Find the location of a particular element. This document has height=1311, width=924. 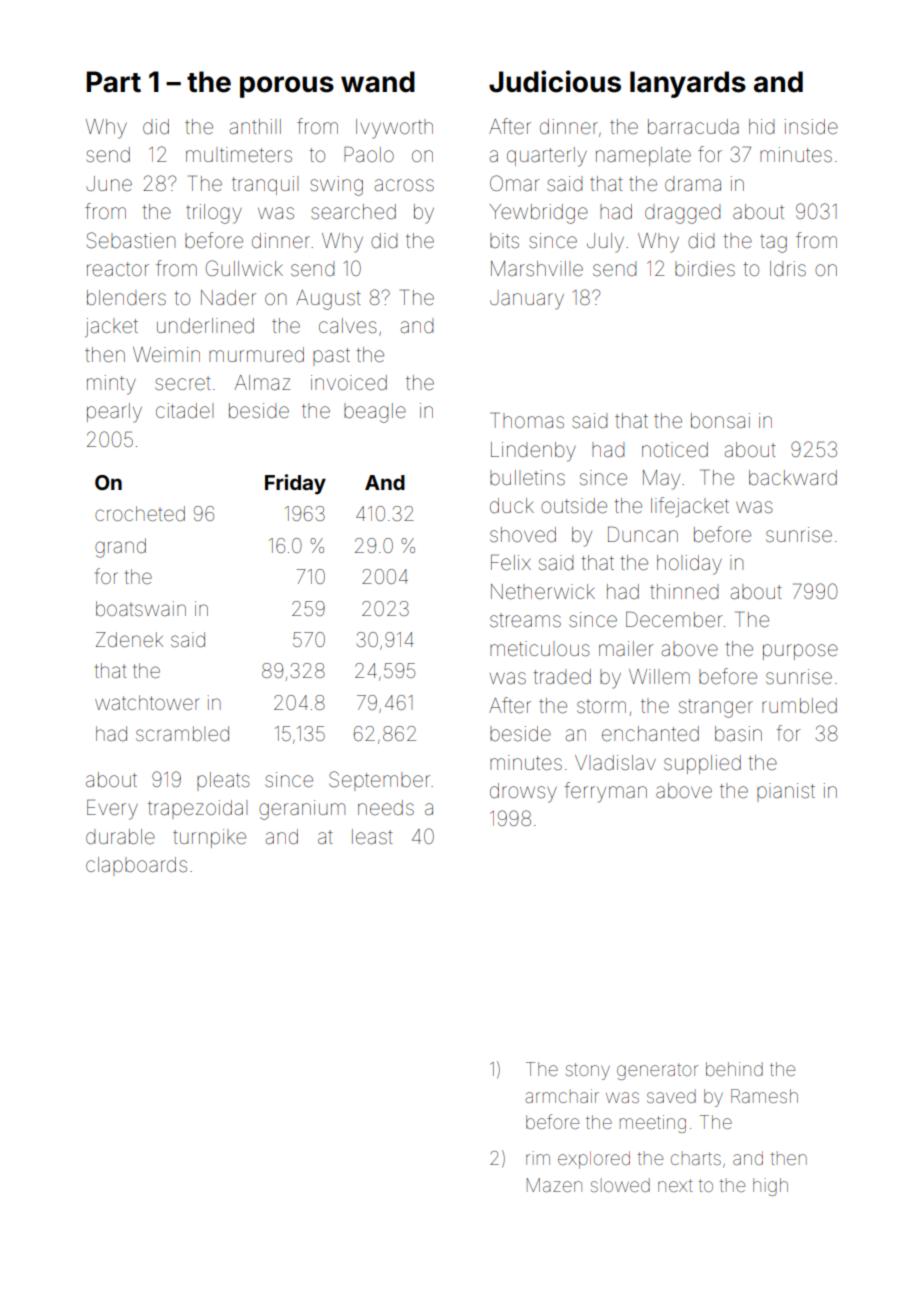

duck is located at coordinates (512, 505).
